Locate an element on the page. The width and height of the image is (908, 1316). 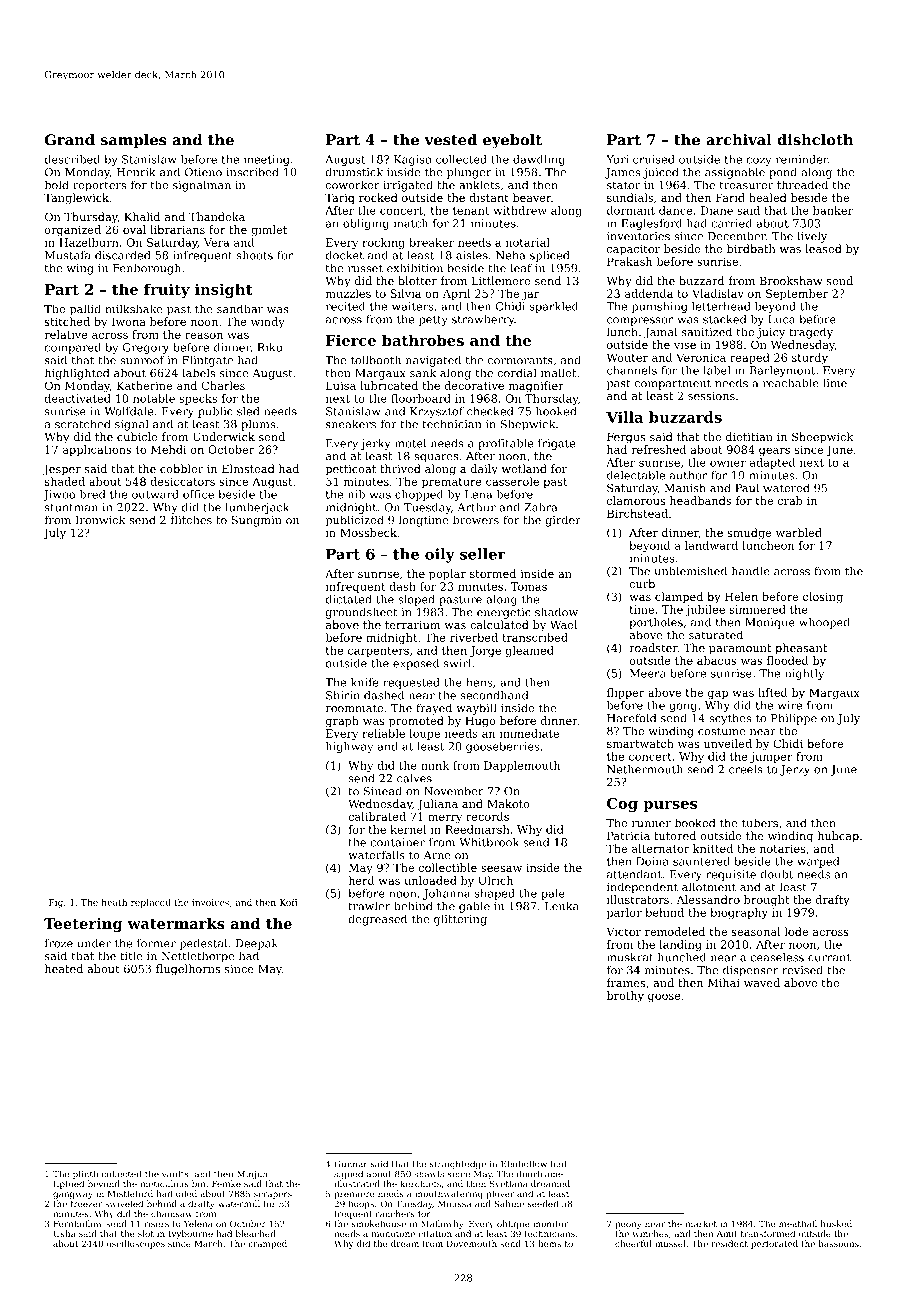
notaries is located at coordinates (783, 848).
